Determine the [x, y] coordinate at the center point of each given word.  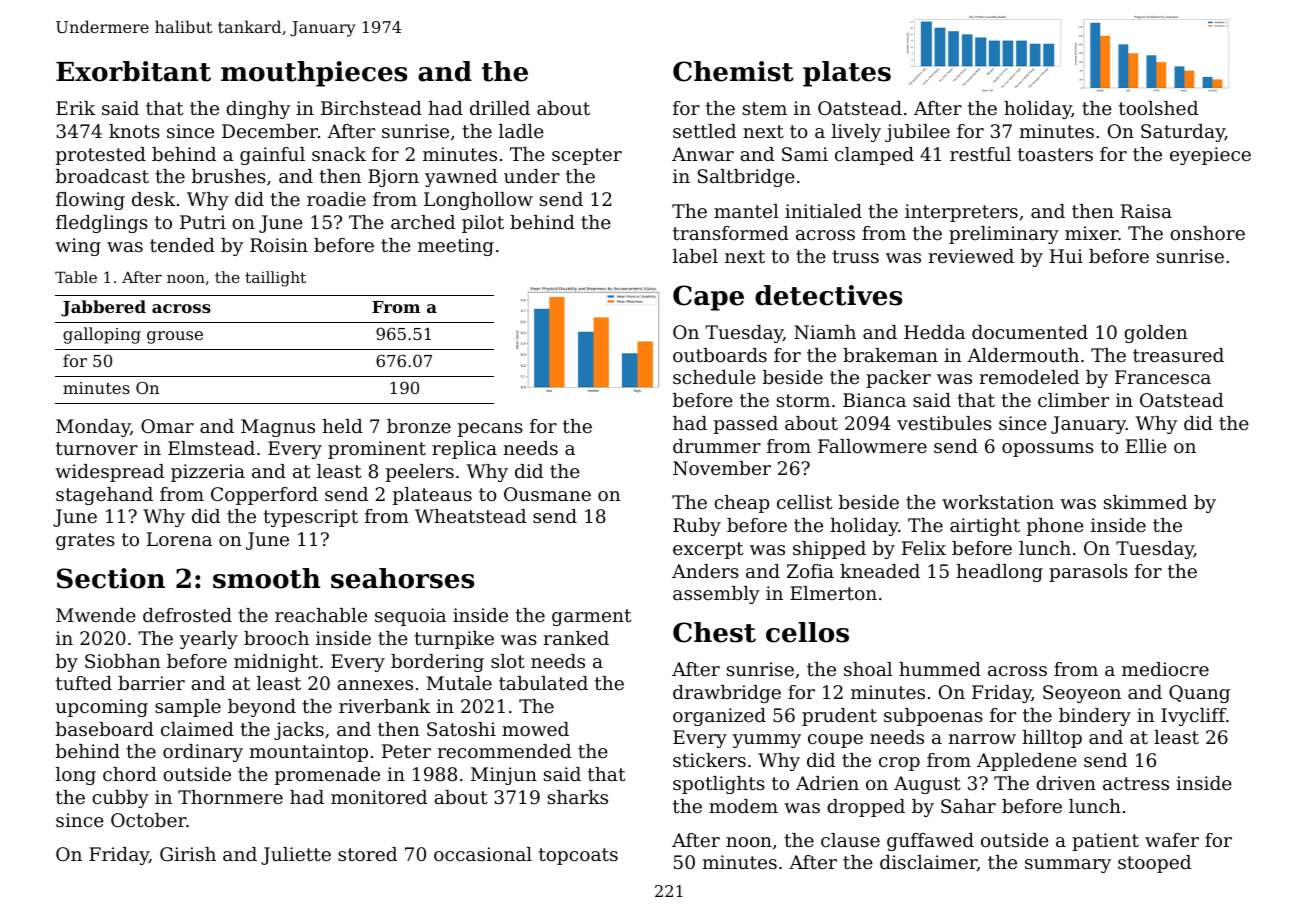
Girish [188, 854]
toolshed [1158, 108]
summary [1068, 866]
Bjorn [393, 178]
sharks [578, 797]
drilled [500, 108]
